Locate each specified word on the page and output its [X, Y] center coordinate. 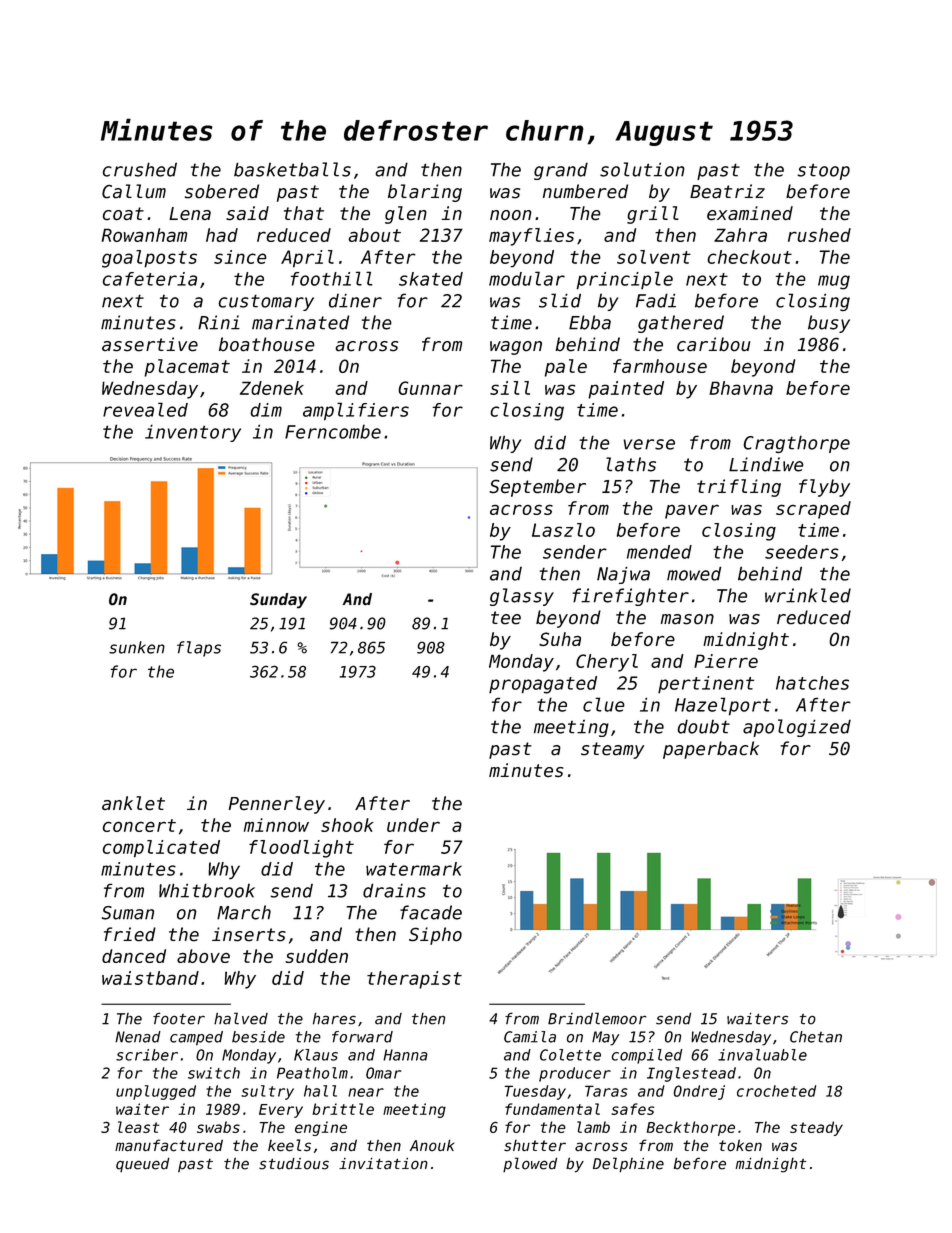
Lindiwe [766, 464]
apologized [797, 728]
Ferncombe [333, 431]
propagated [543, 685]
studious [294, 1163]
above [203, 956]
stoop [823, 171]
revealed [145, 409]
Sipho [435, 936]
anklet [133, 803]
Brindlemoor [597, 1018]
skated [431, 279]
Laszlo [563, 530]
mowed [694, 573]
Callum [134, 191]
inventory [193, 433]
